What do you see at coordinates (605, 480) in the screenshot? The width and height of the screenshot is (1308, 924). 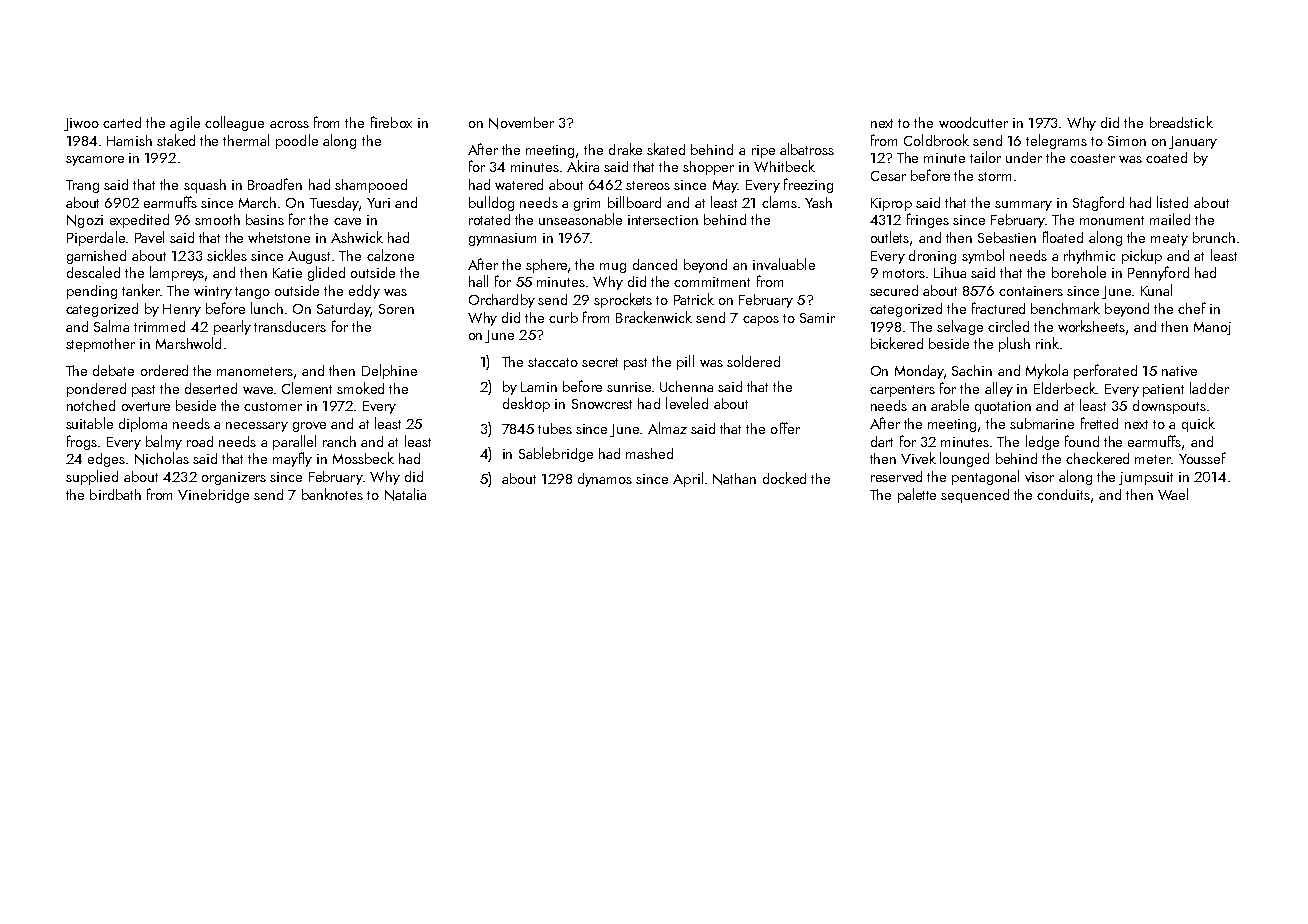 I see `dynamos` at bounding box center [605, 480].
